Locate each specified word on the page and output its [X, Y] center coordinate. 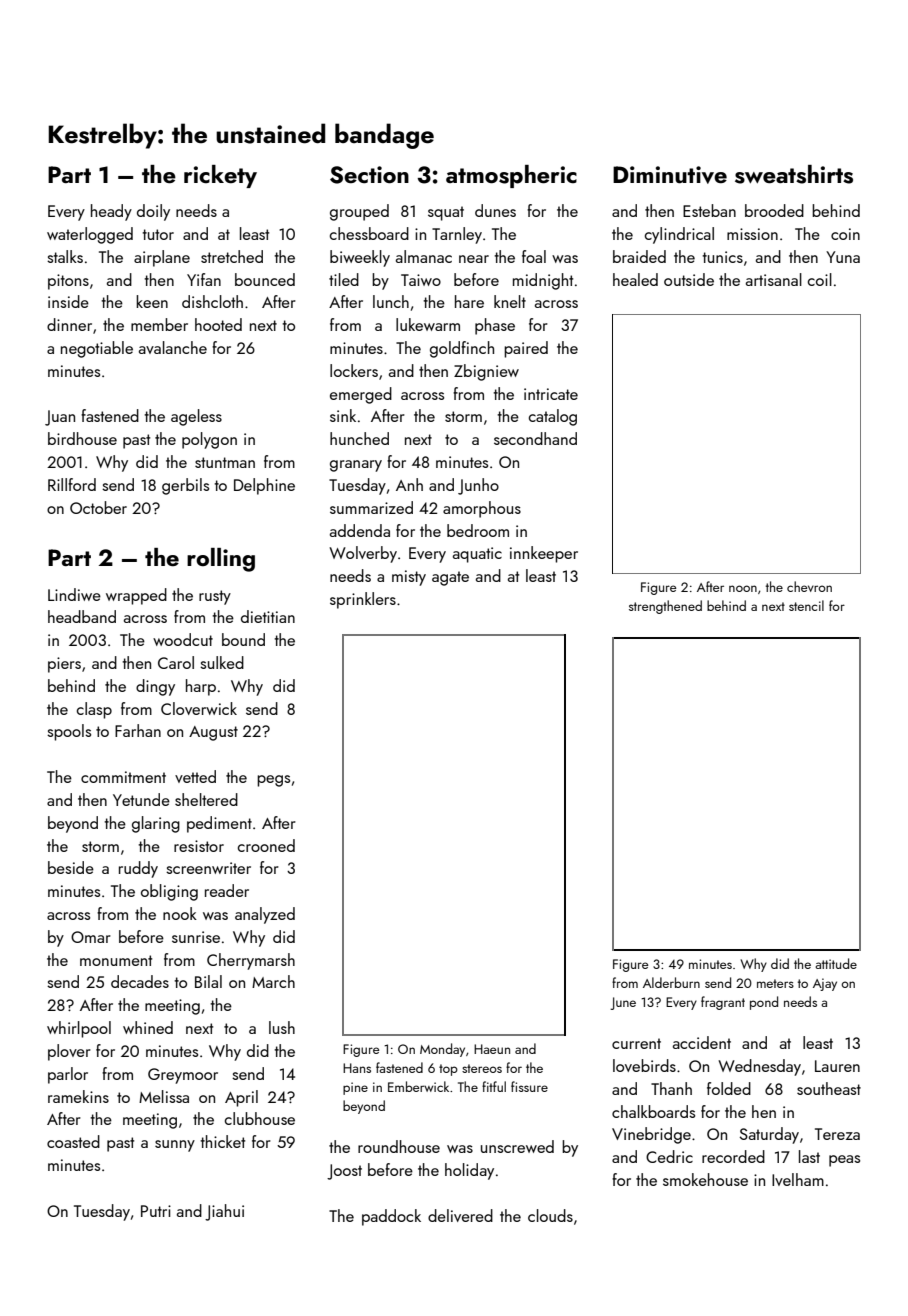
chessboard [369, 233]
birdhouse [82, 438]
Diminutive [670, 175]
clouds [550, 1215]
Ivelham [798, 1179]
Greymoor [183, 1076]
